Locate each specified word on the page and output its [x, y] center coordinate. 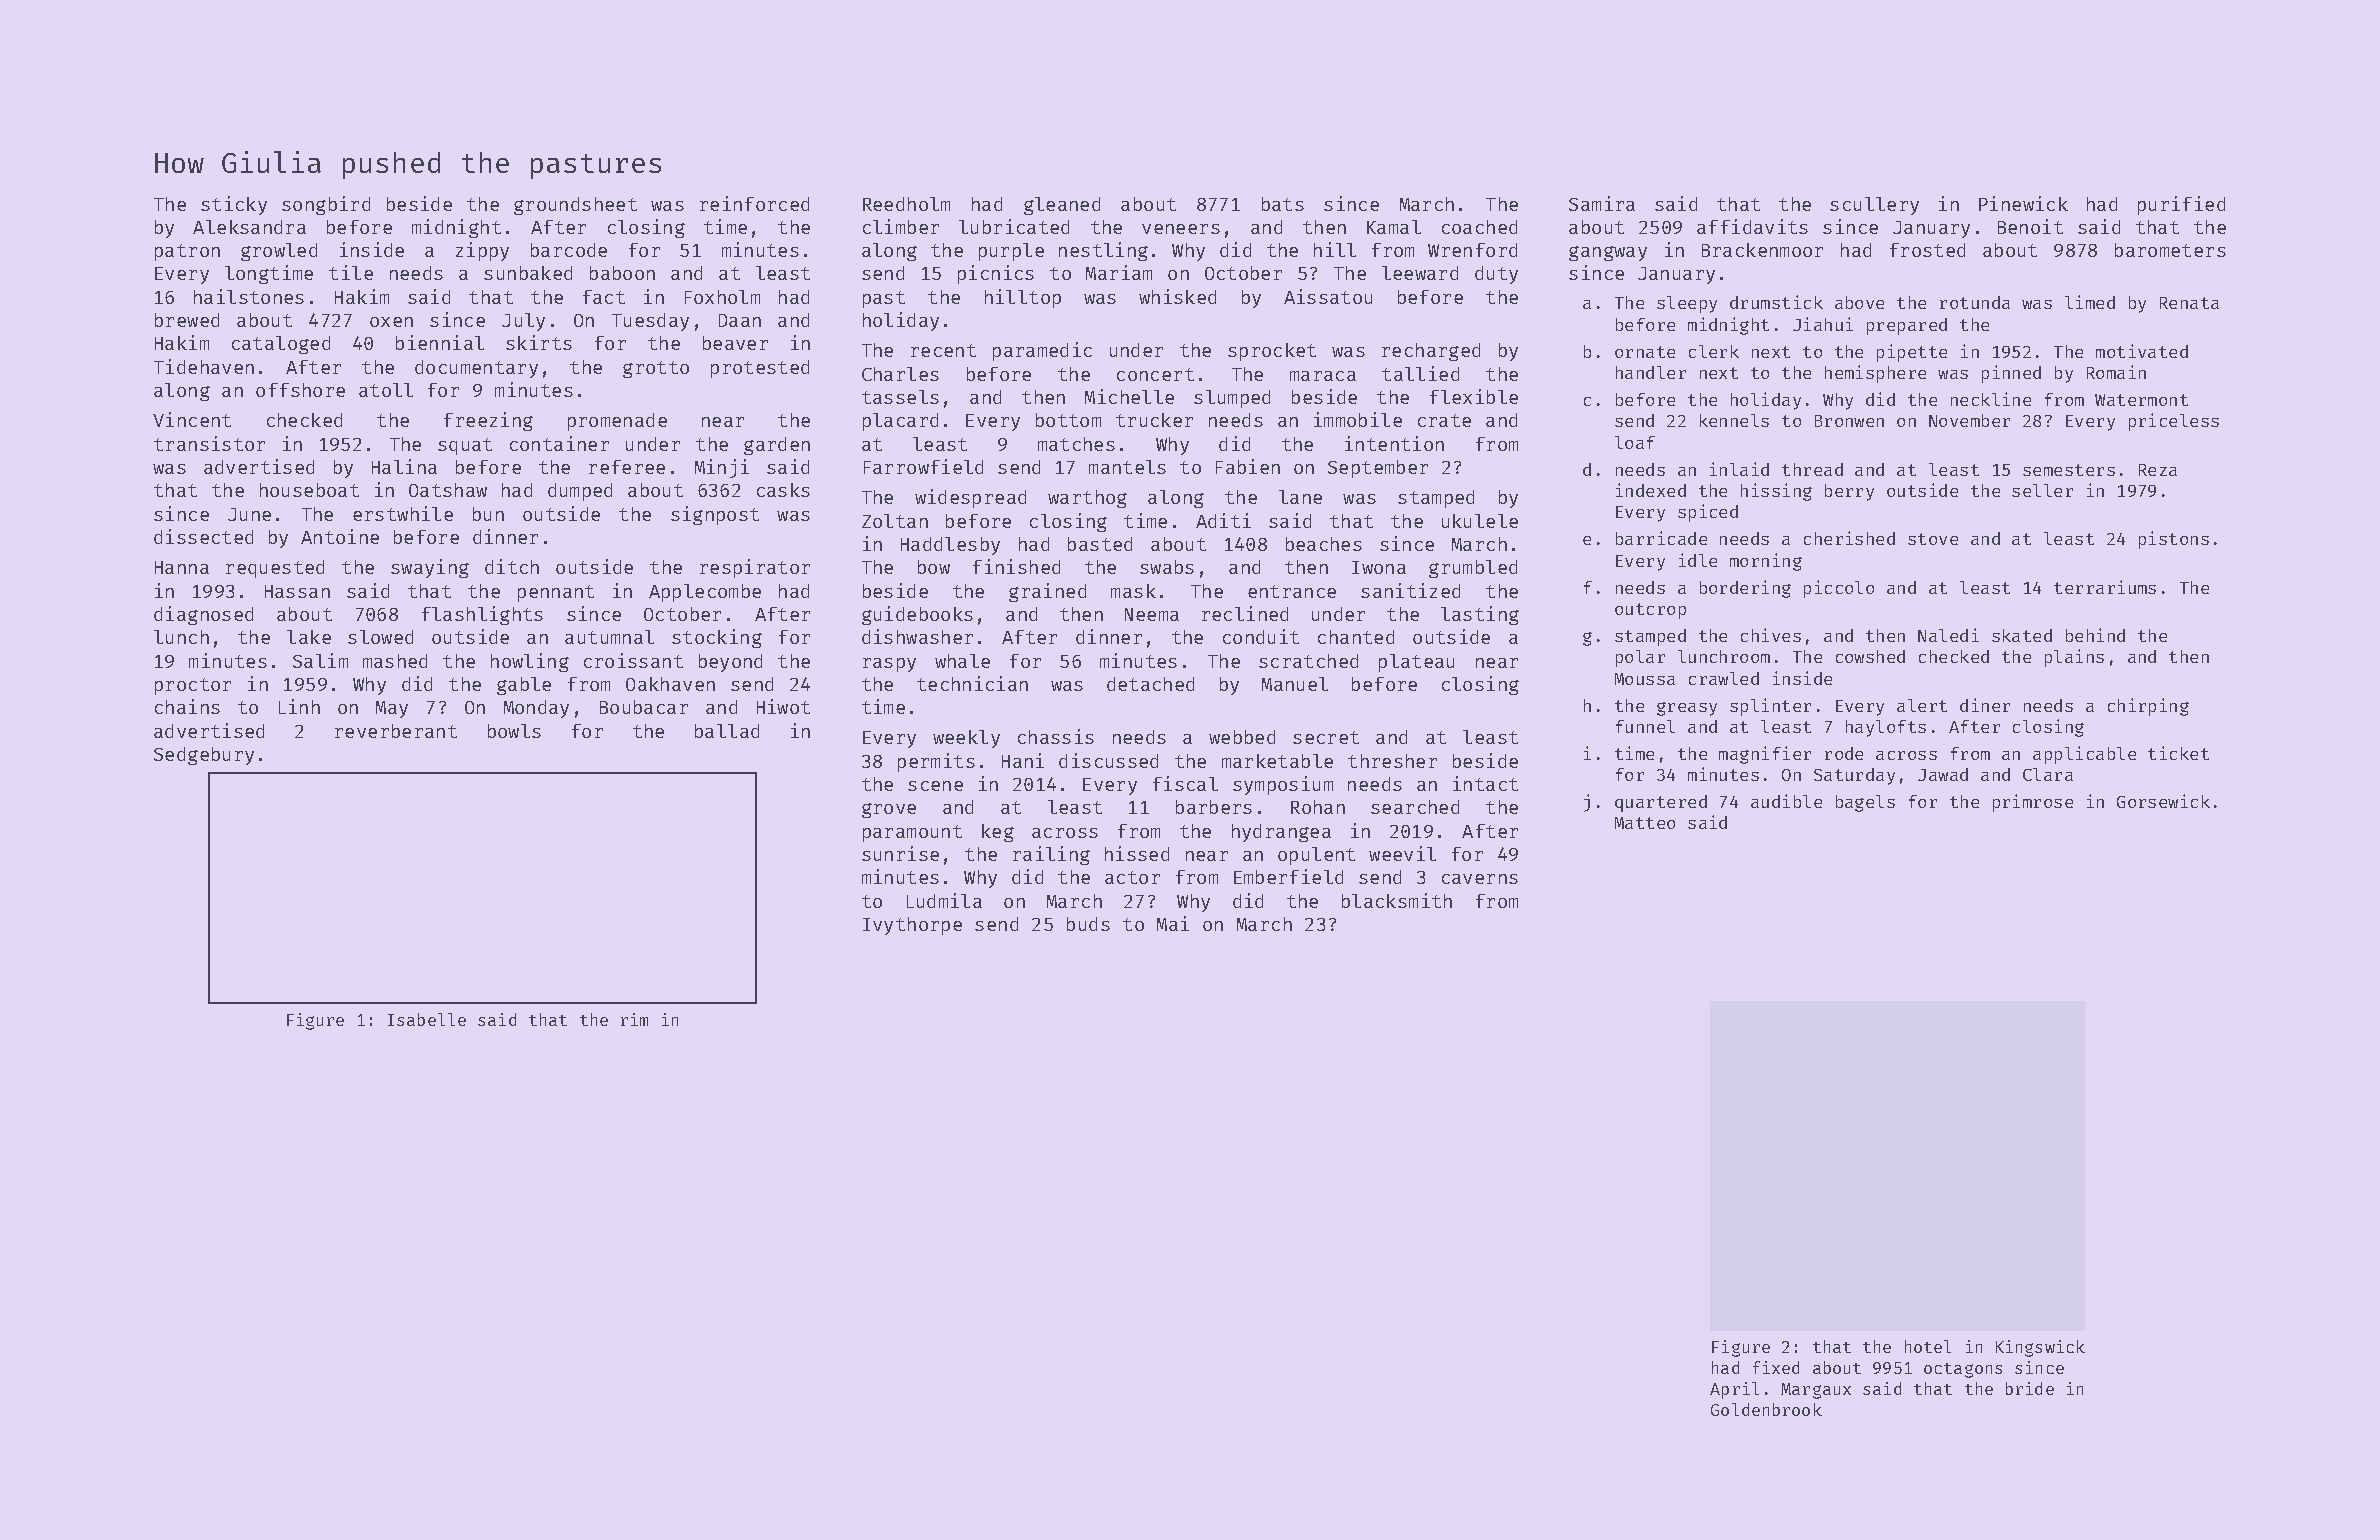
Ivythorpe [912, 926]
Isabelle [427, 1019]
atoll [386, 390]
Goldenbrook [1766, 1409]
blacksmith [1397, 900]
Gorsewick [2163, 801]
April [1734, 1390]
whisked [1177, 296]
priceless [2174, 422]
